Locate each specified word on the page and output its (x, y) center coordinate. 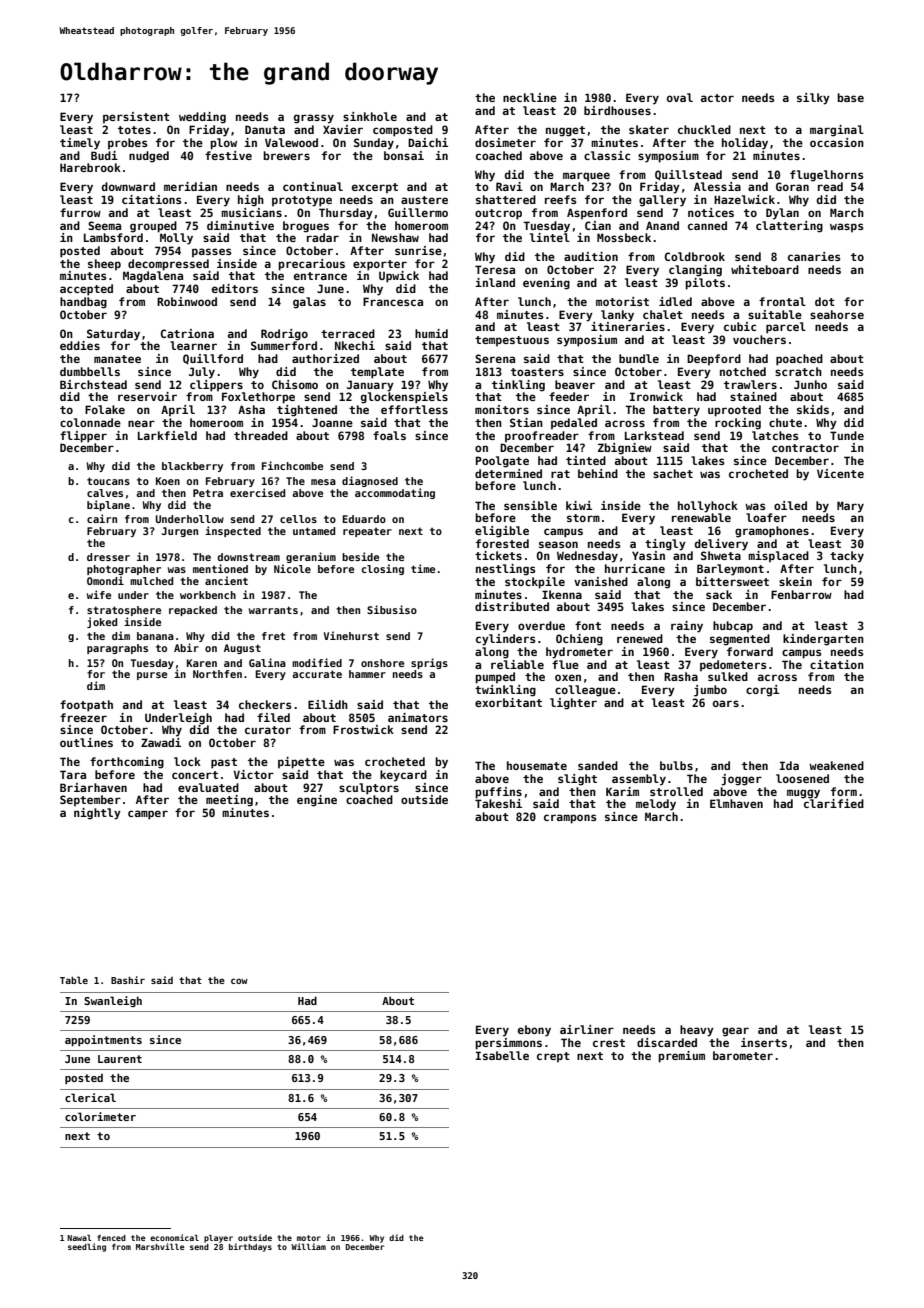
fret (273, 636)
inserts (764, 1042)
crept (553, 1057)
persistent (136, 117)
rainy (687, 627)
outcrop (498, 214)
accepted (86, 290)
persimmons (508, 1044)
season (558, 544)
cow (239, 981)
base (850, 97)
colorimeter (100, 1116)
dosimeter (505, 142)
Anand (662, 225)
